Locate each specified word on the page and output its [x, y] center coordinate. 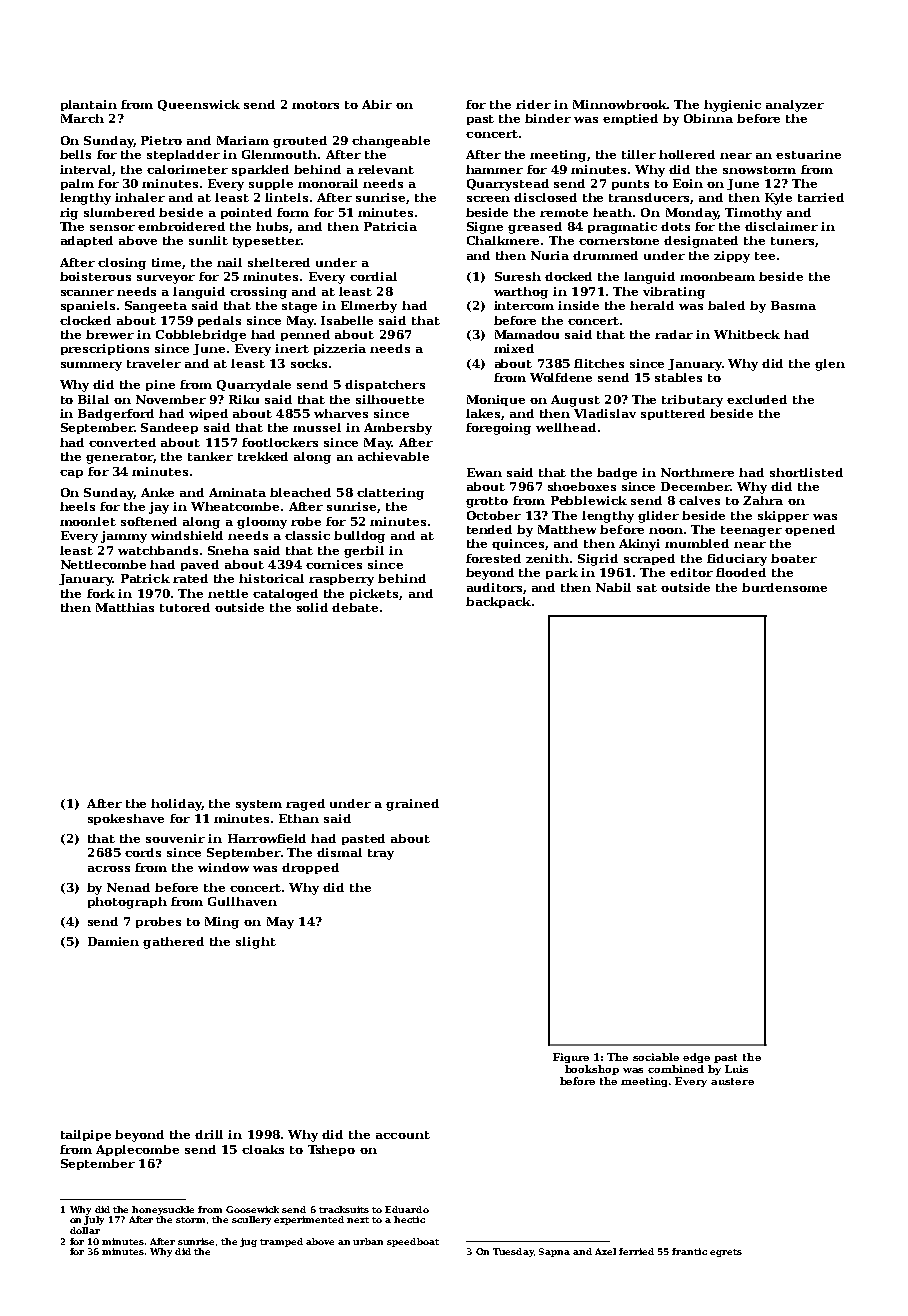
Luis [736, 1069]
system [259, 805]
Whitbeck [747, 334]
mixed [514, 348]
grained [412, 805]
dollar [85, 1230]
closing [122, 264]
